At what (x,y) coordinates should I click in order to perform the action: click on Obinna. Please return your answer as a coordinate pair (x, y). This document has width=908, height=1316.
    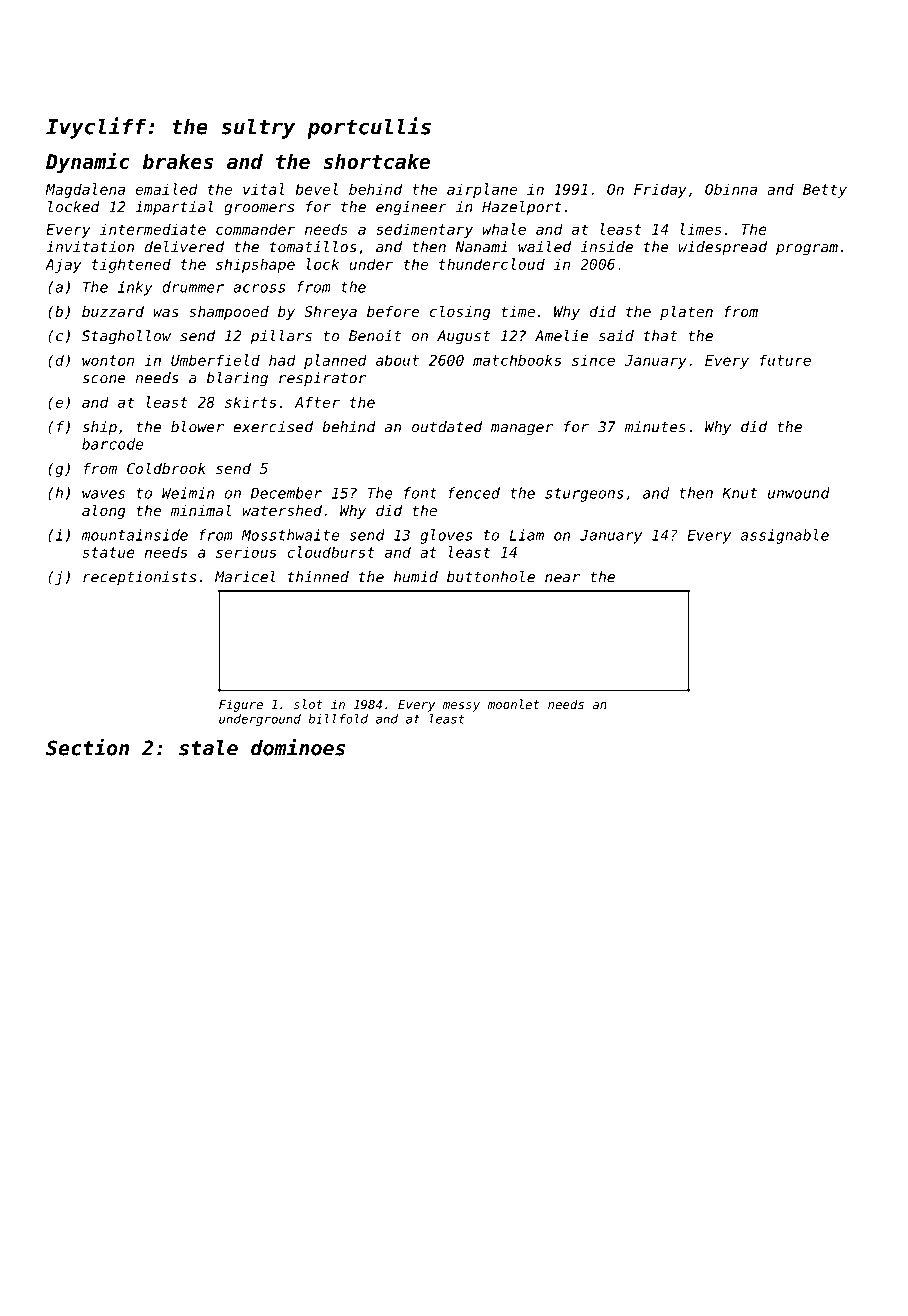
    Looking at the image, I should click on (731, 189).
